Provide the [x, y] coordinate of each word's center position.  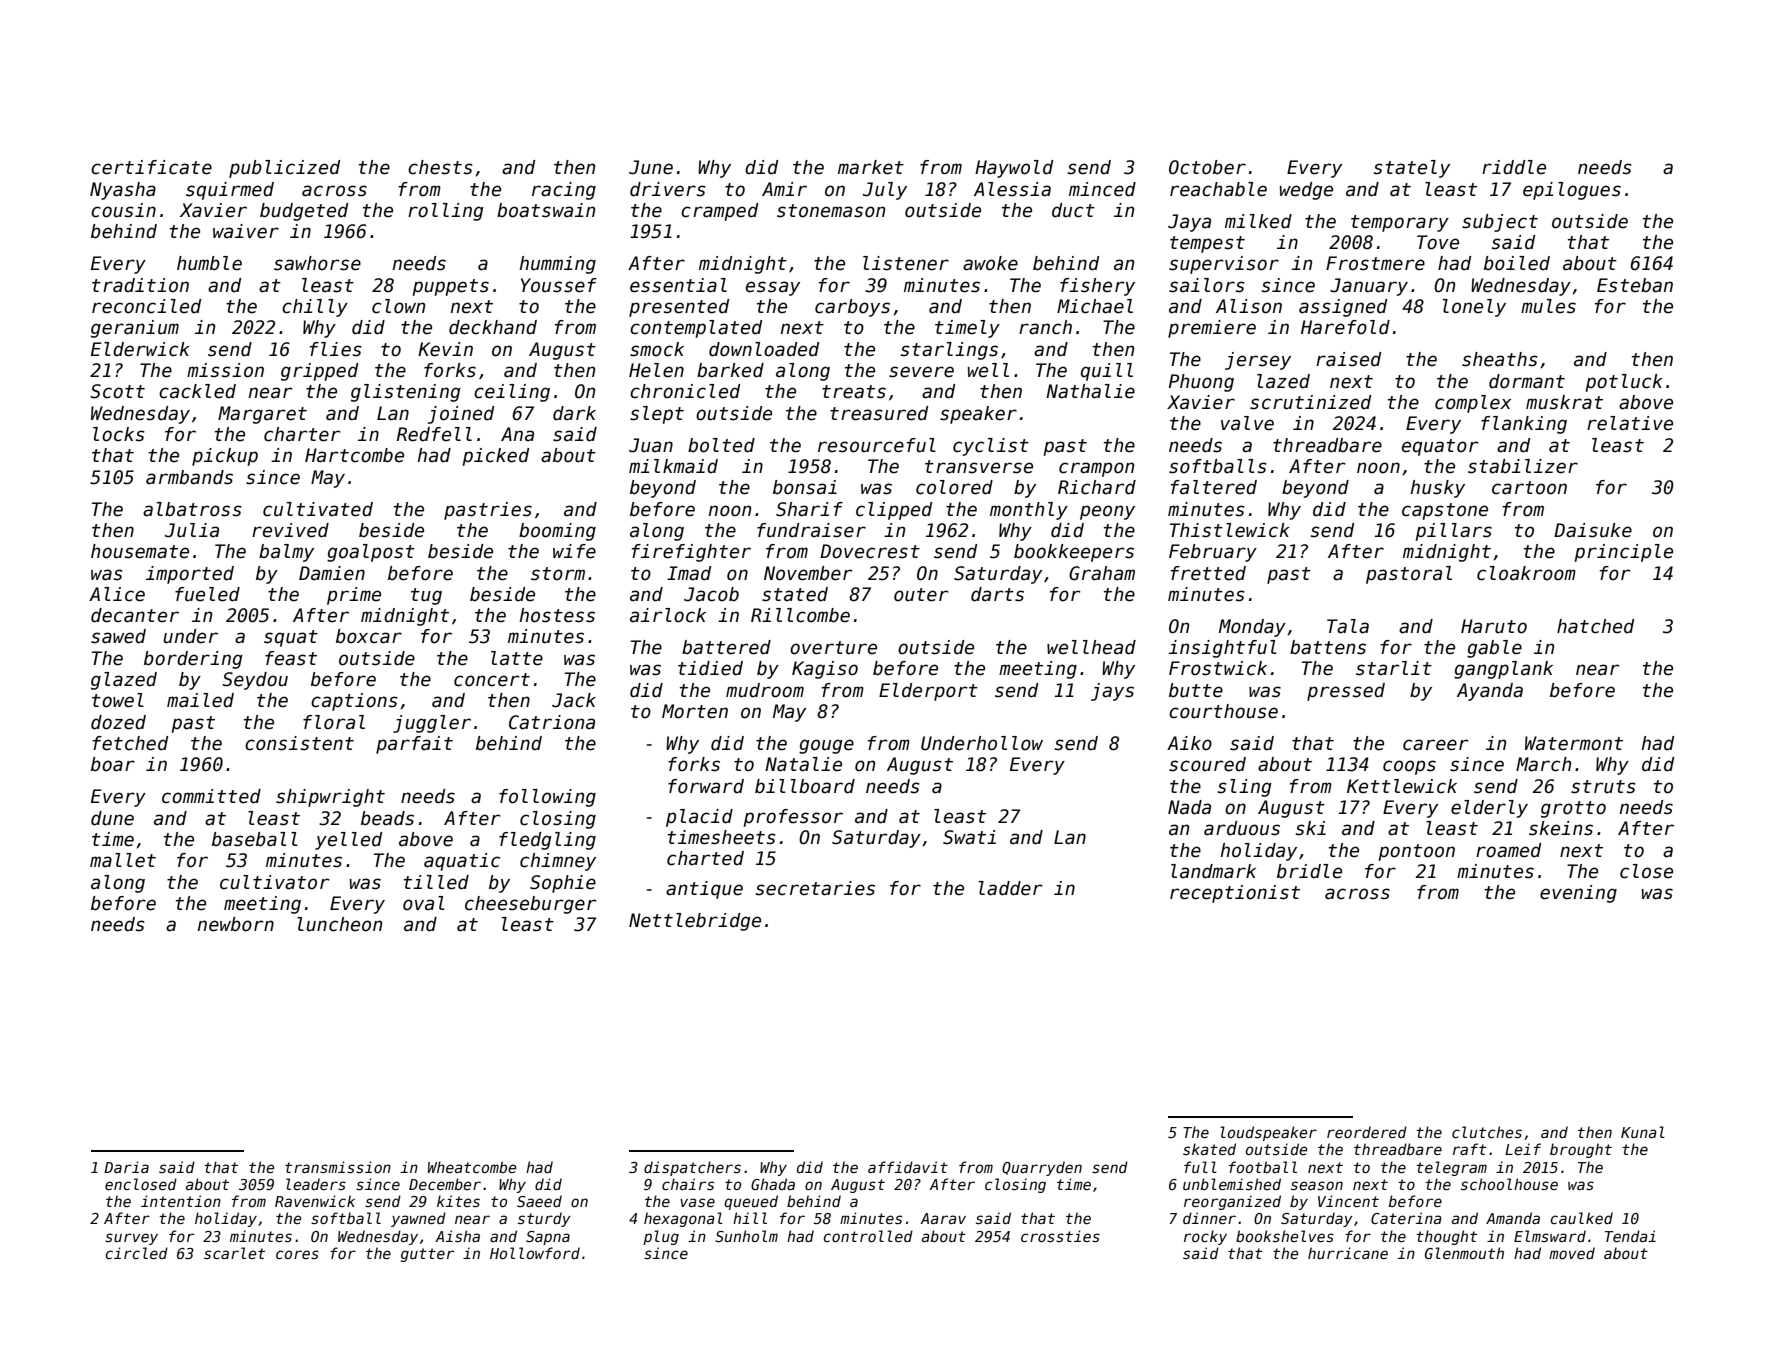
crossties [1060, 1236]
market [871, 167]
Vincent [1348, 1201]
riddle [1514, 167]
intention [181, 1201]
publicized [284, 169]
